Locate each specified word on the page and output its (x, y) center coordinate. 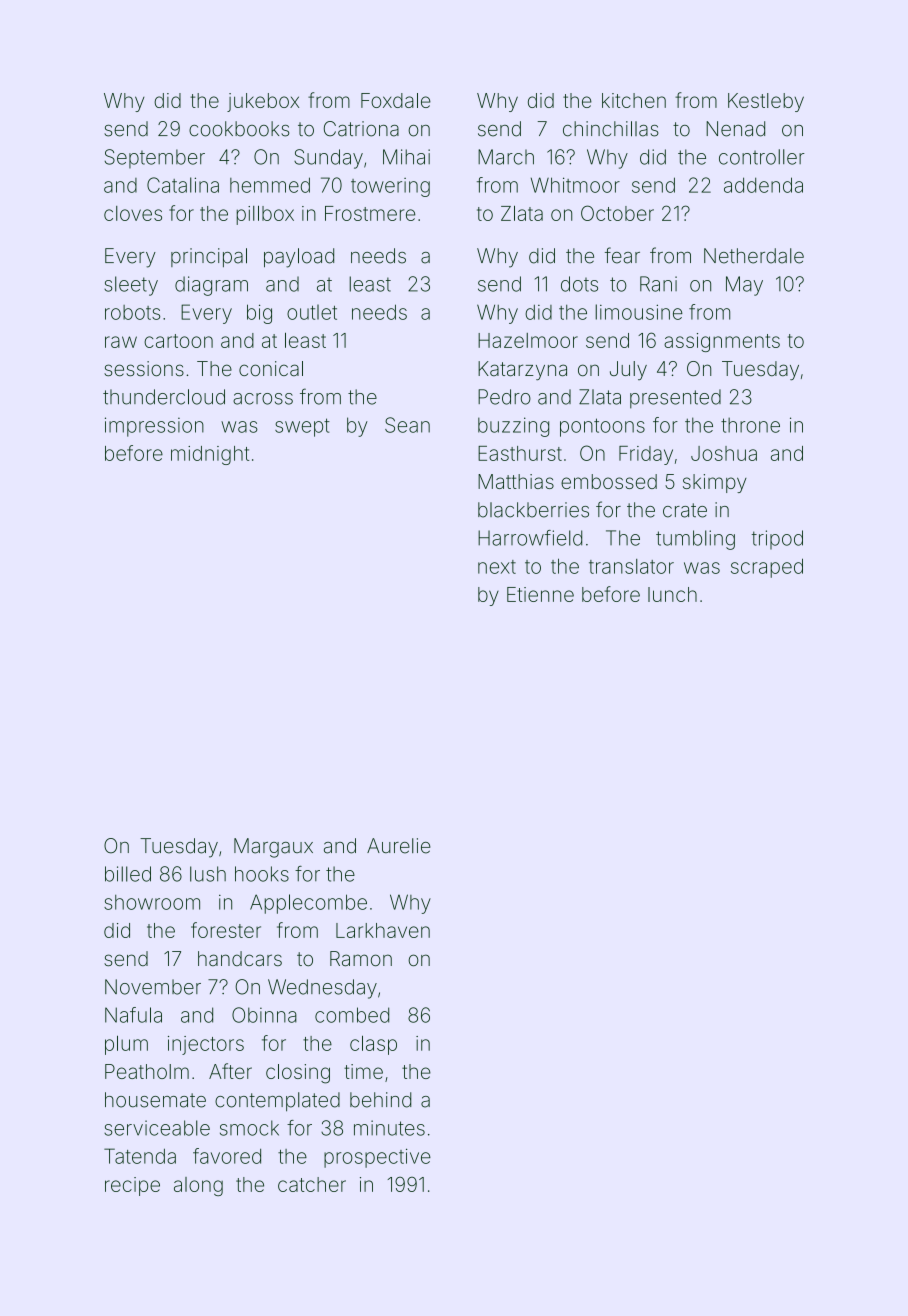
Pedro (504, 397)
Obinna (264, 1015)
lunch (672, 594)
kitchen (634, 100)
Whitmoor (575, 185)
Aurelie (399, 846)
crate (685, 510)
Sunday (328, 159)
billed (128, 874)
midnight (210, 455)
